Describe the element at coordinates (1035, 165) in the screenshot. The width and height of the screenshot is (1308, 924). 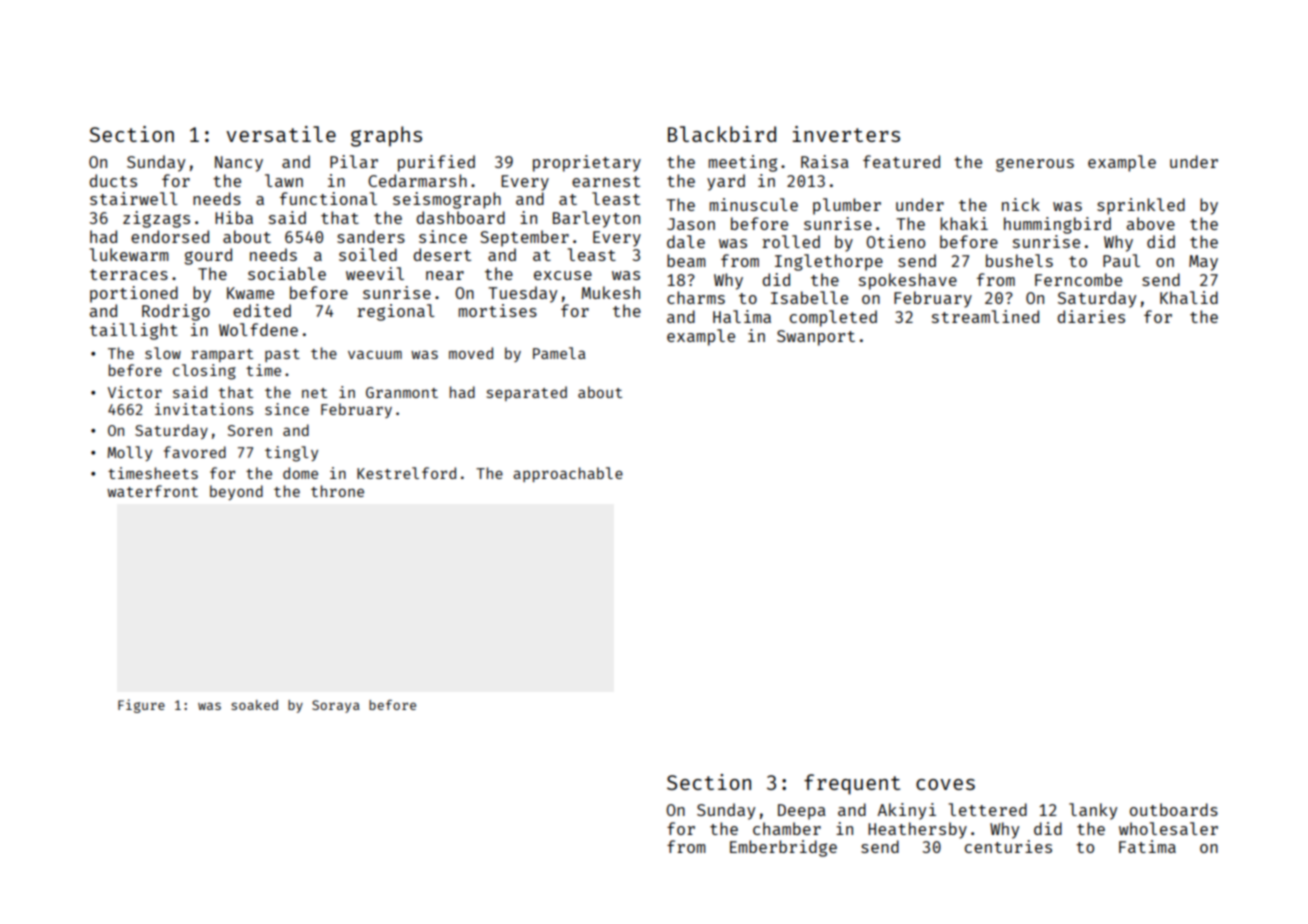
I see `generous` at that location.
